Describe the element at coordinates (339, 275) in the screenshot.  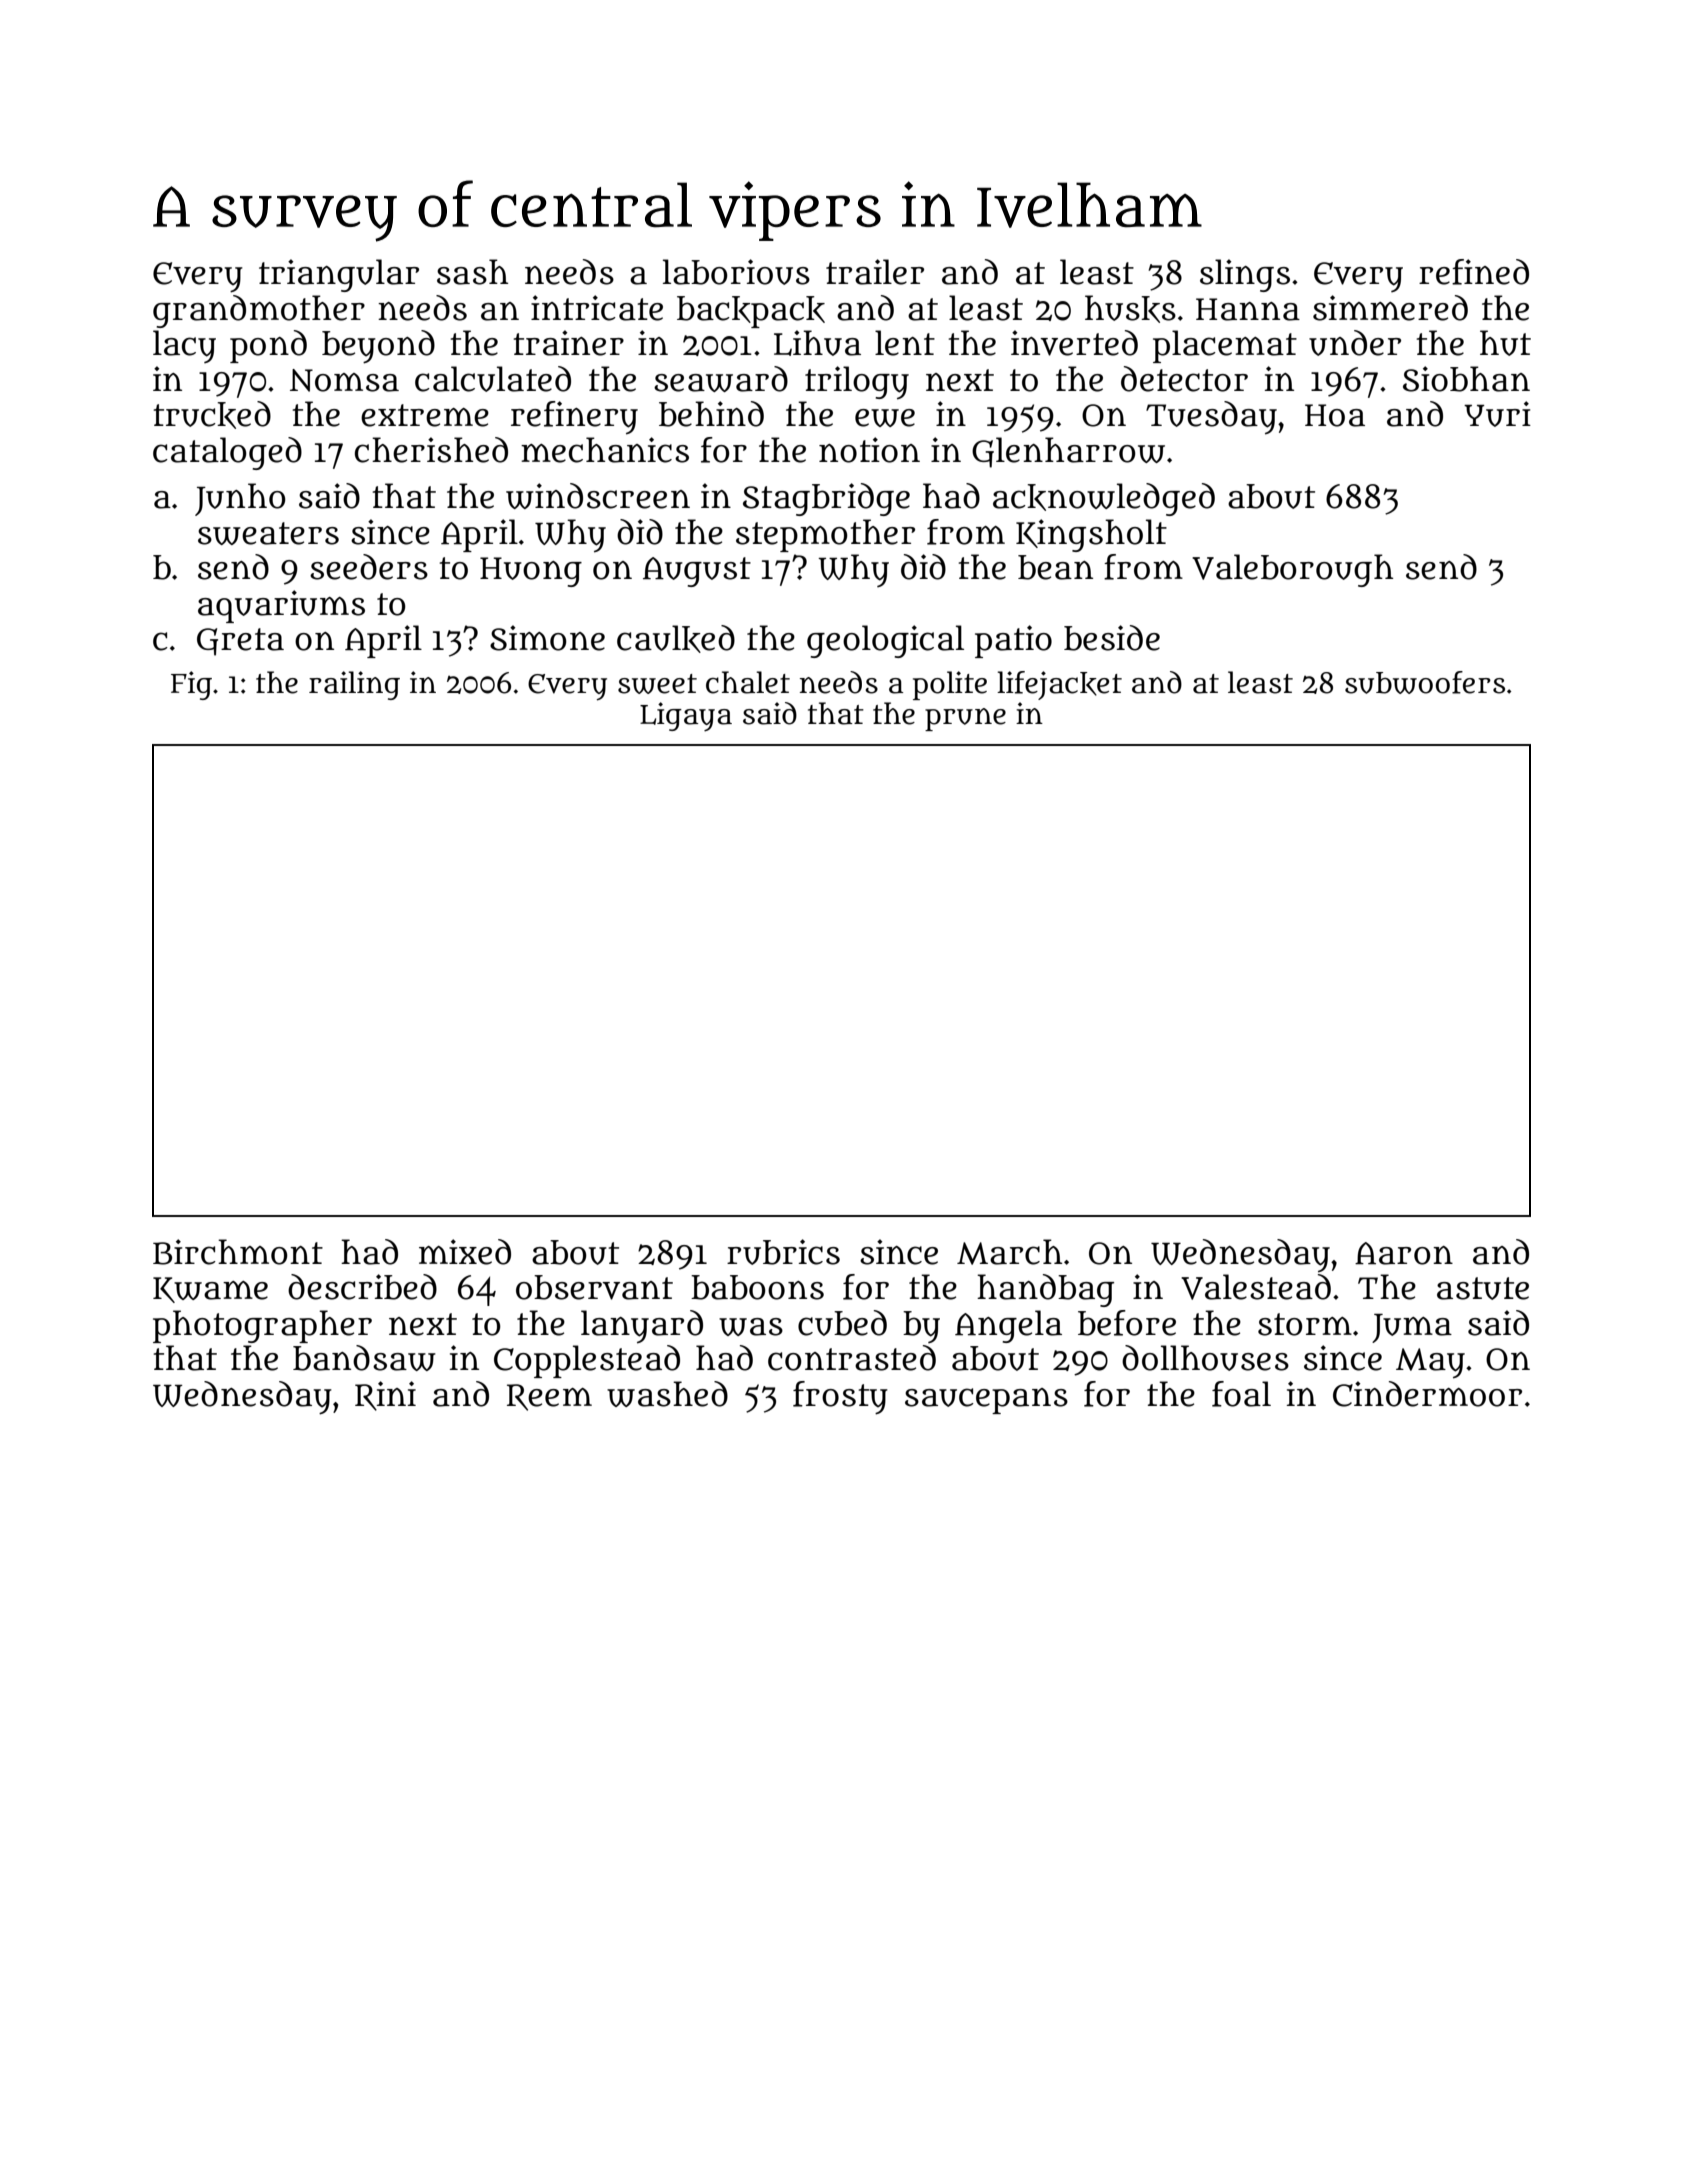
I see `triangular` at that location.
